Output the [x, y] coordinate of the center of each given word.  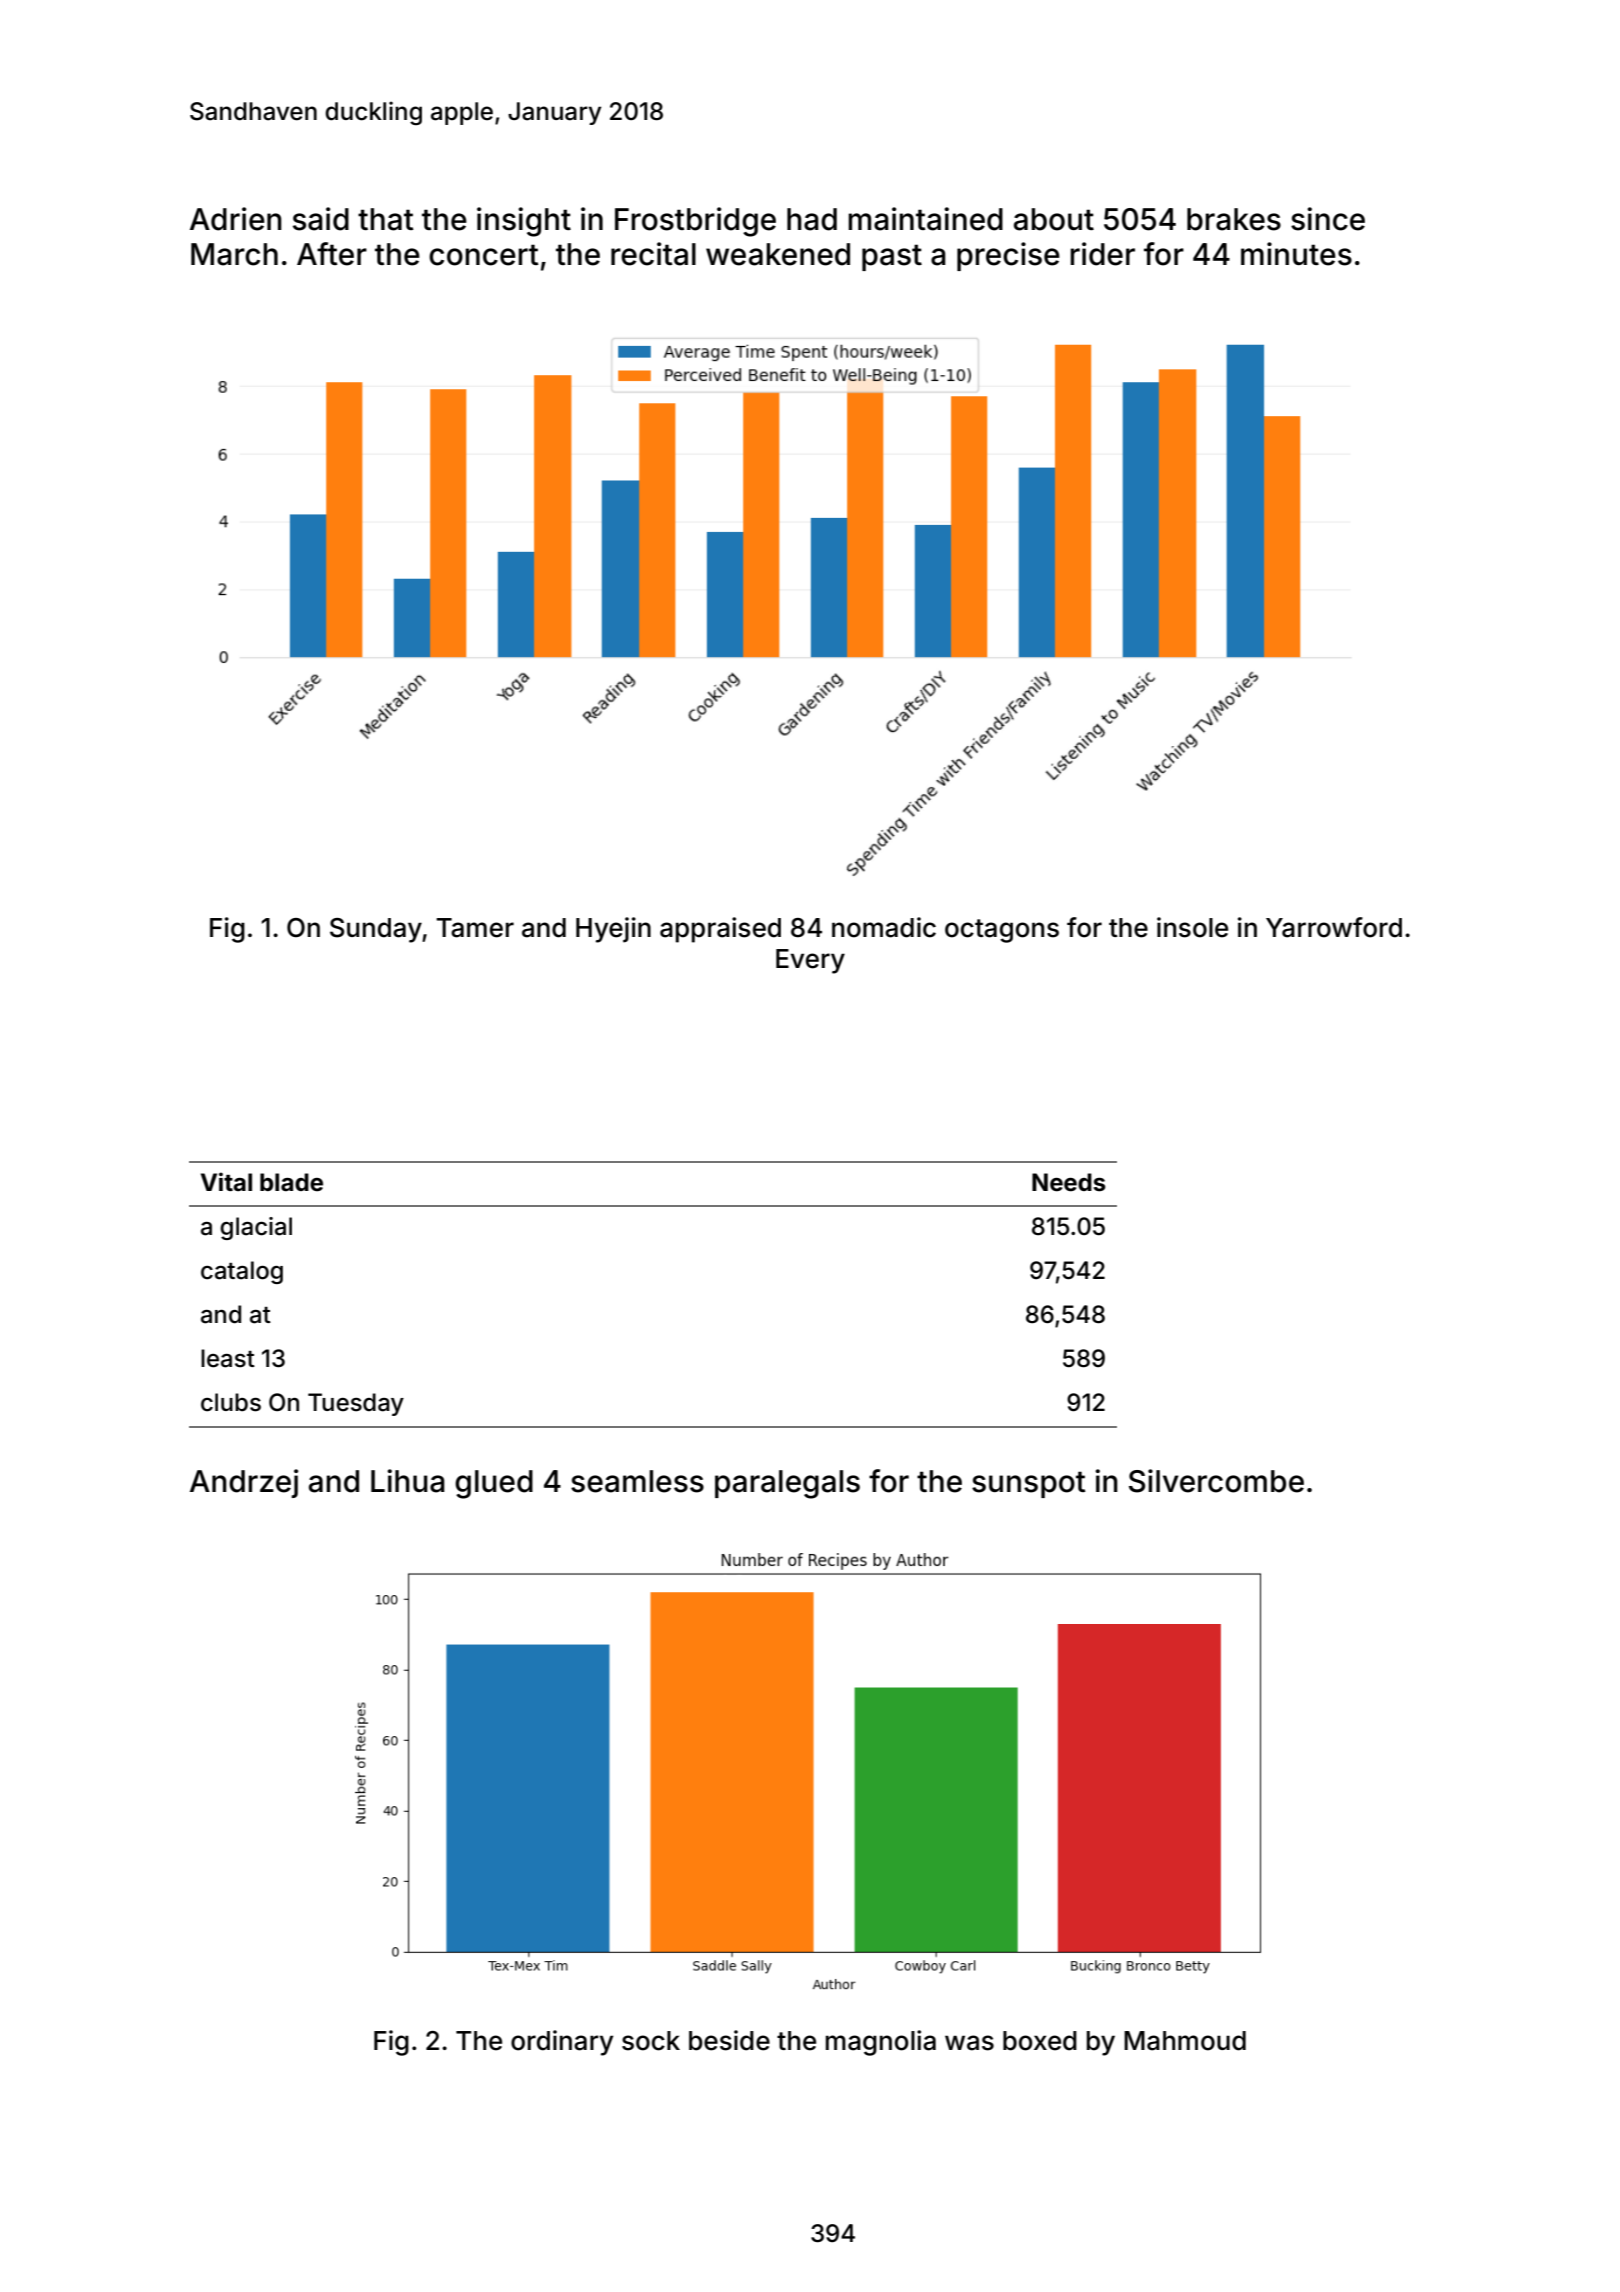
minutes [1296, 254]
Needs [1068, 1182]
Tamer [475, 928]
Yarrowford [1334, 927]
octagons [1002, 931]
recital [653, 254]
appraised [720, 930]
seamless [637, 1481]
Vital [226, 1181]
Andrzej [244, 1483]
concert [484, 255]
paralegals [787, 1484]
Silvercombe [1216, 1481]
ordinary [562, 2043]
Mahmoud [1185, 2041]
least [228, 1358]
